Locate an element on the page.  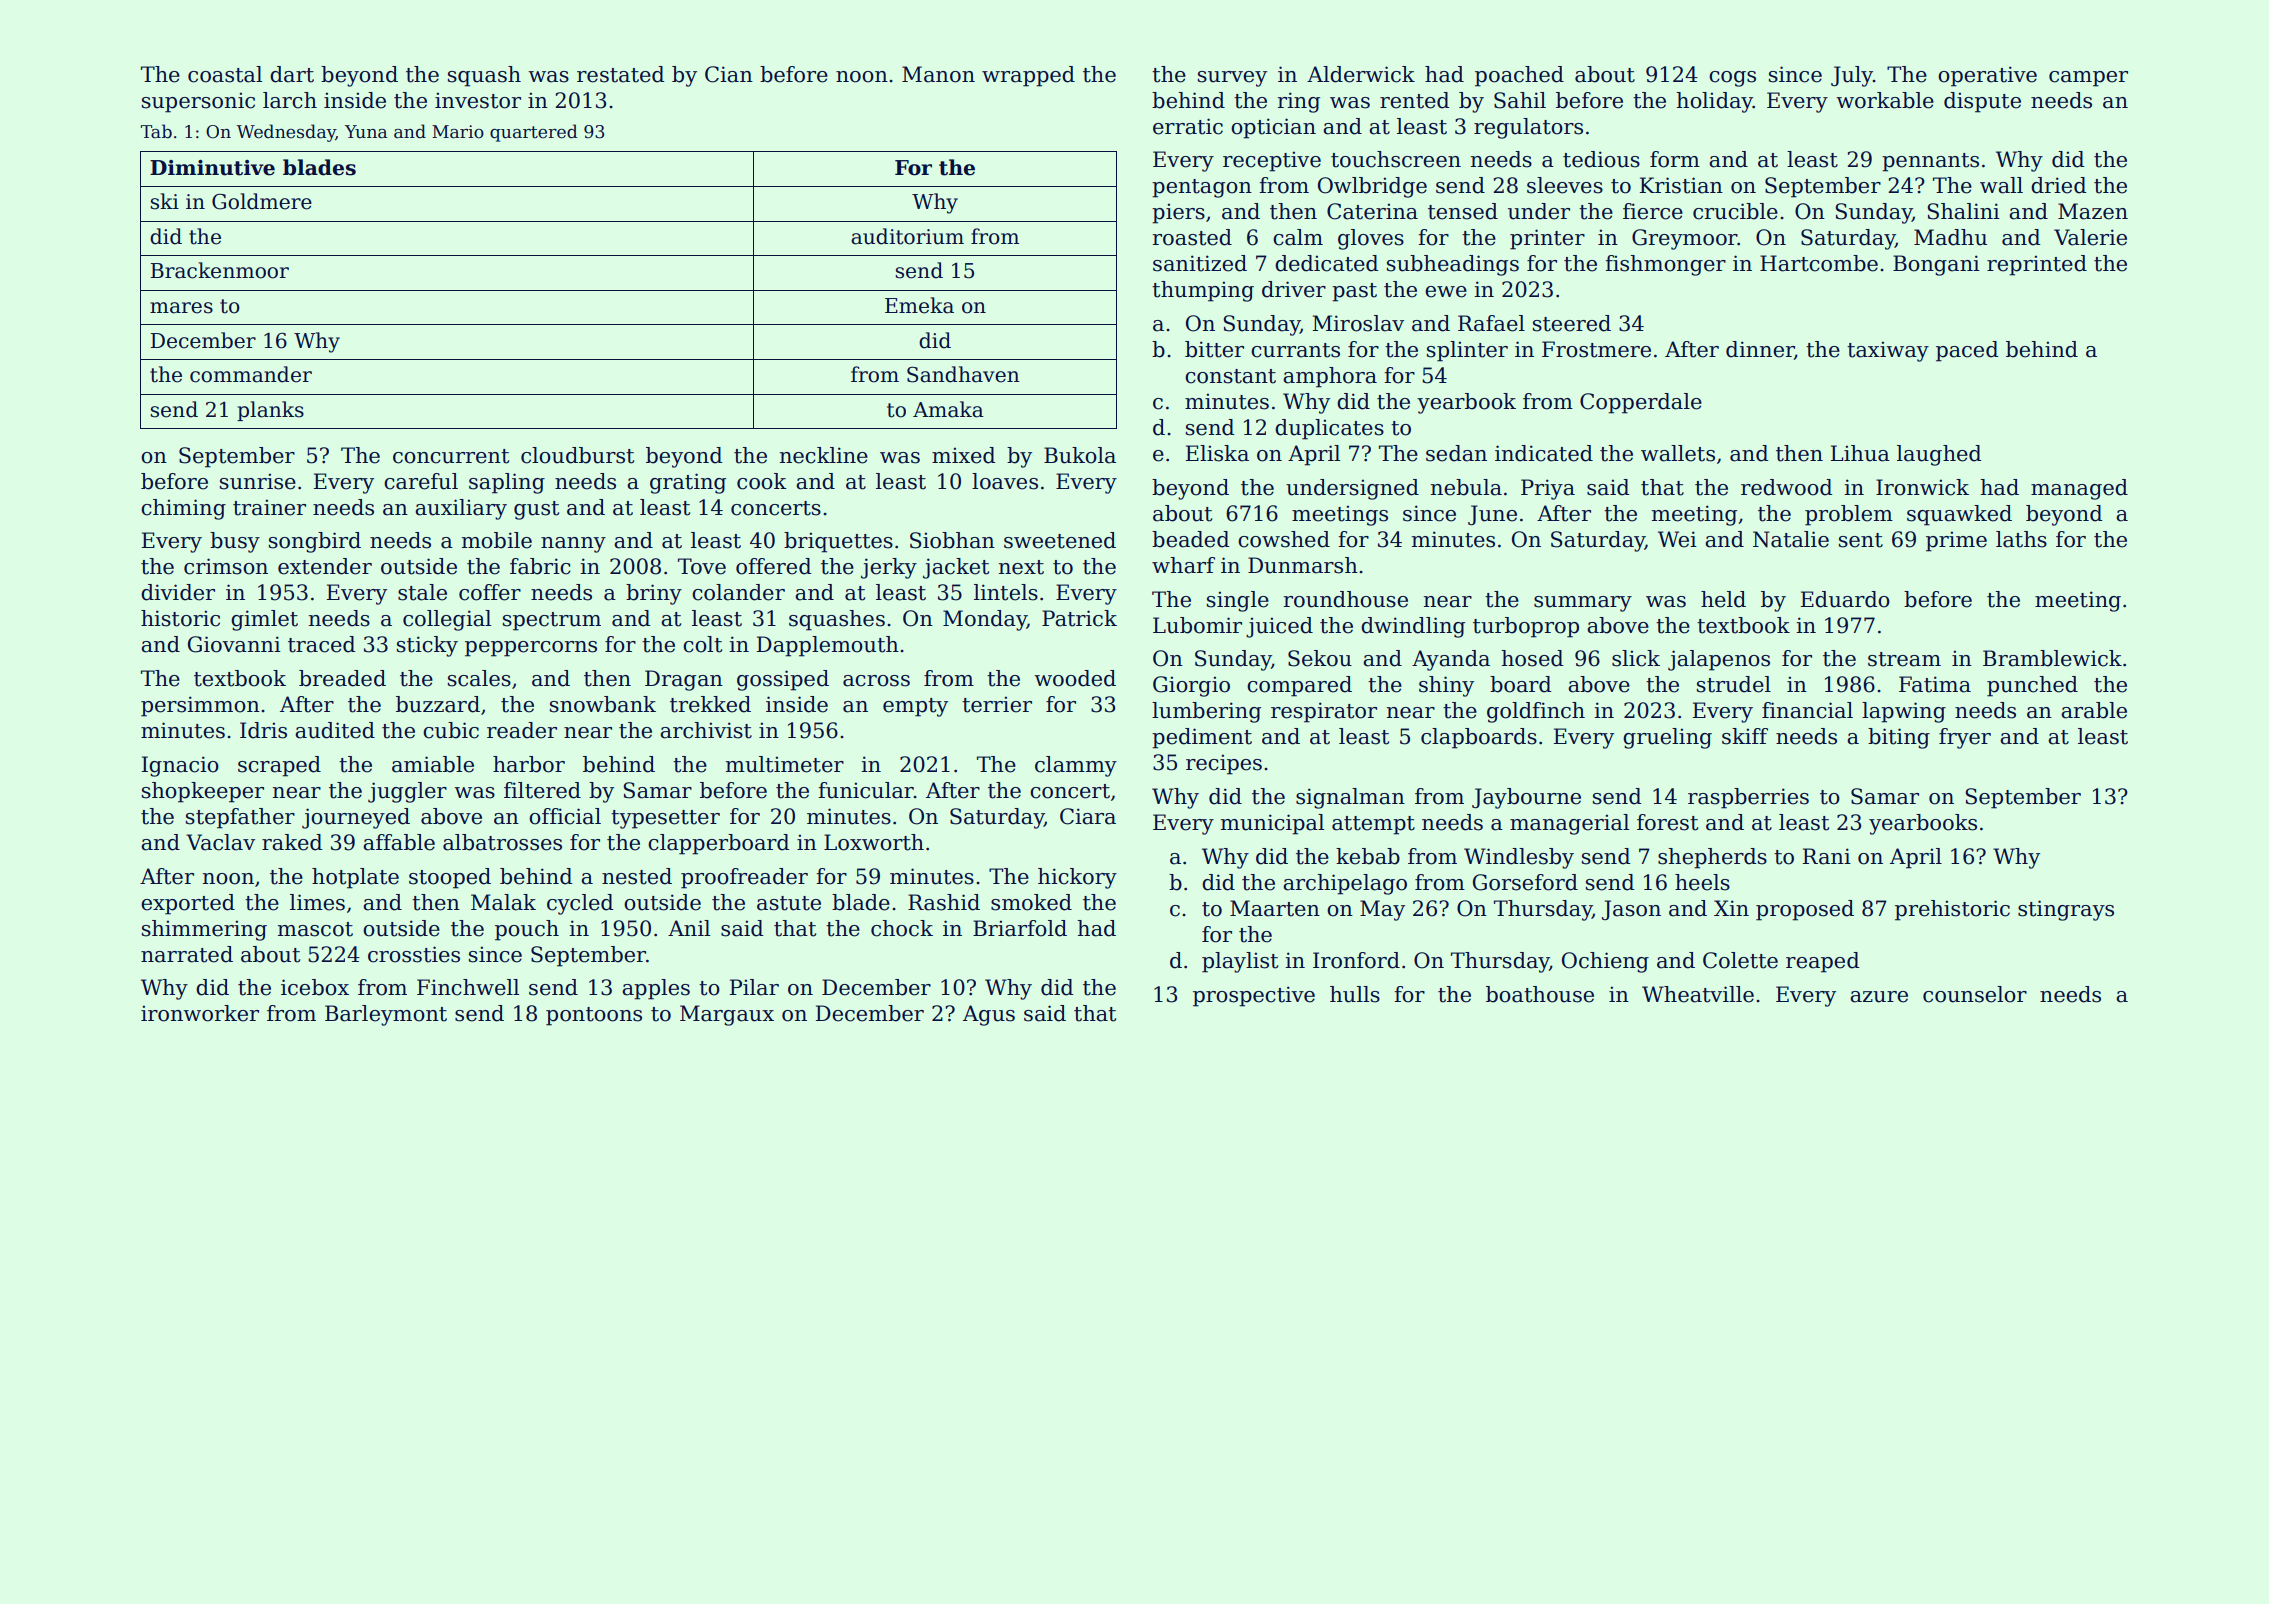
cook is located at coordinates (762, 481).
